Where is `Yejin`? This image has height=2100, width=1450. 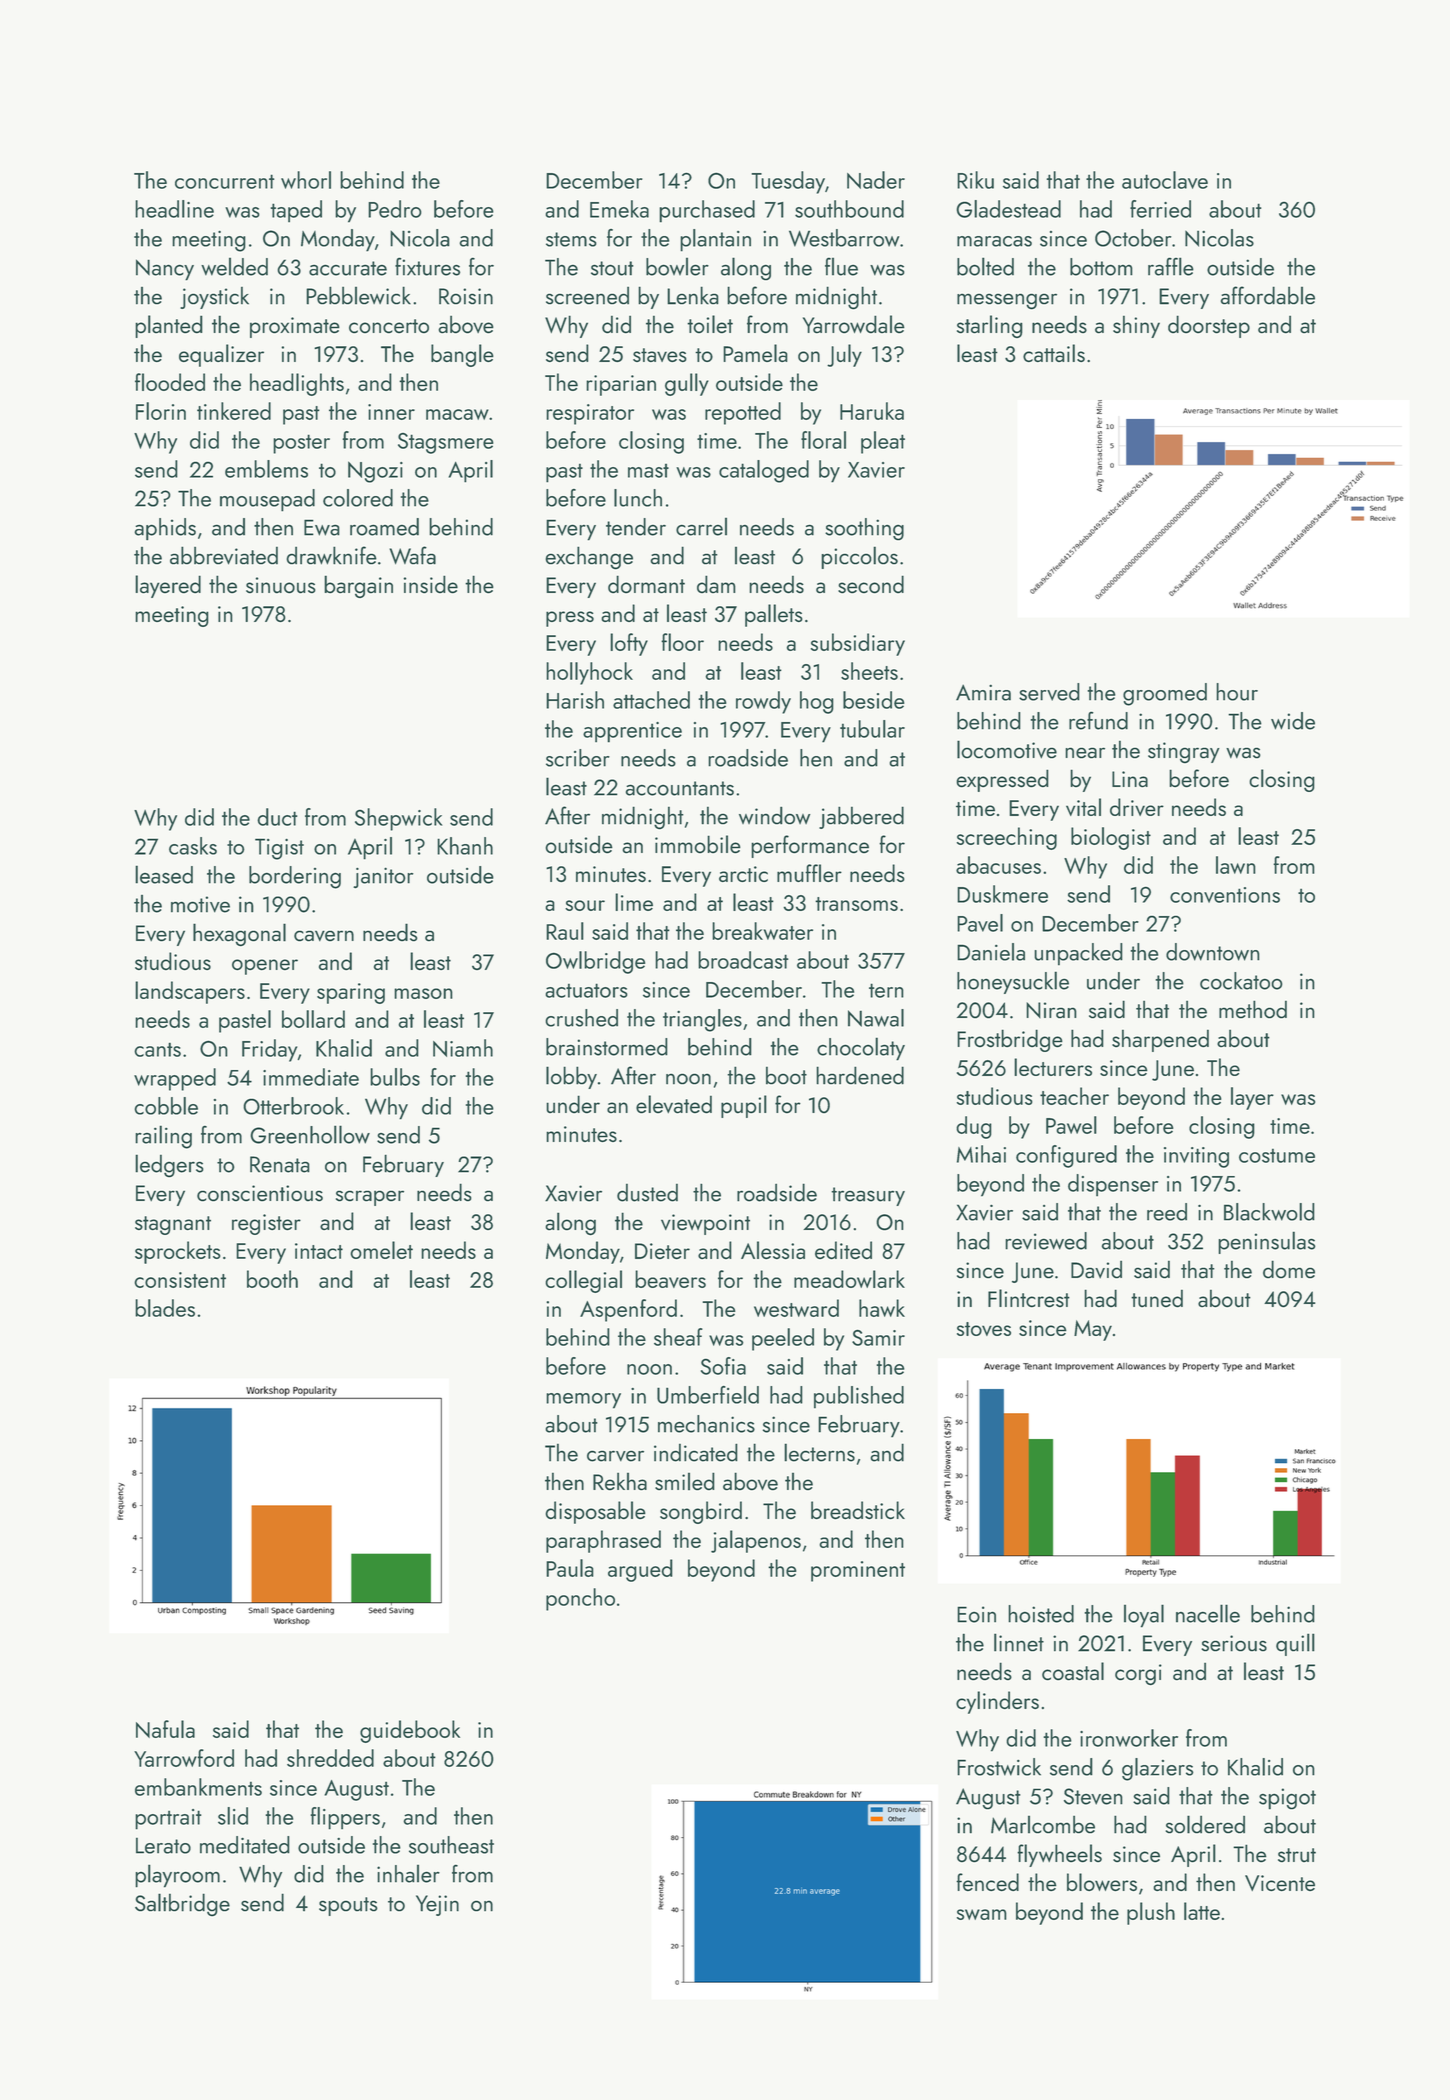 Yejin is located at coordinates (437, 1905).
